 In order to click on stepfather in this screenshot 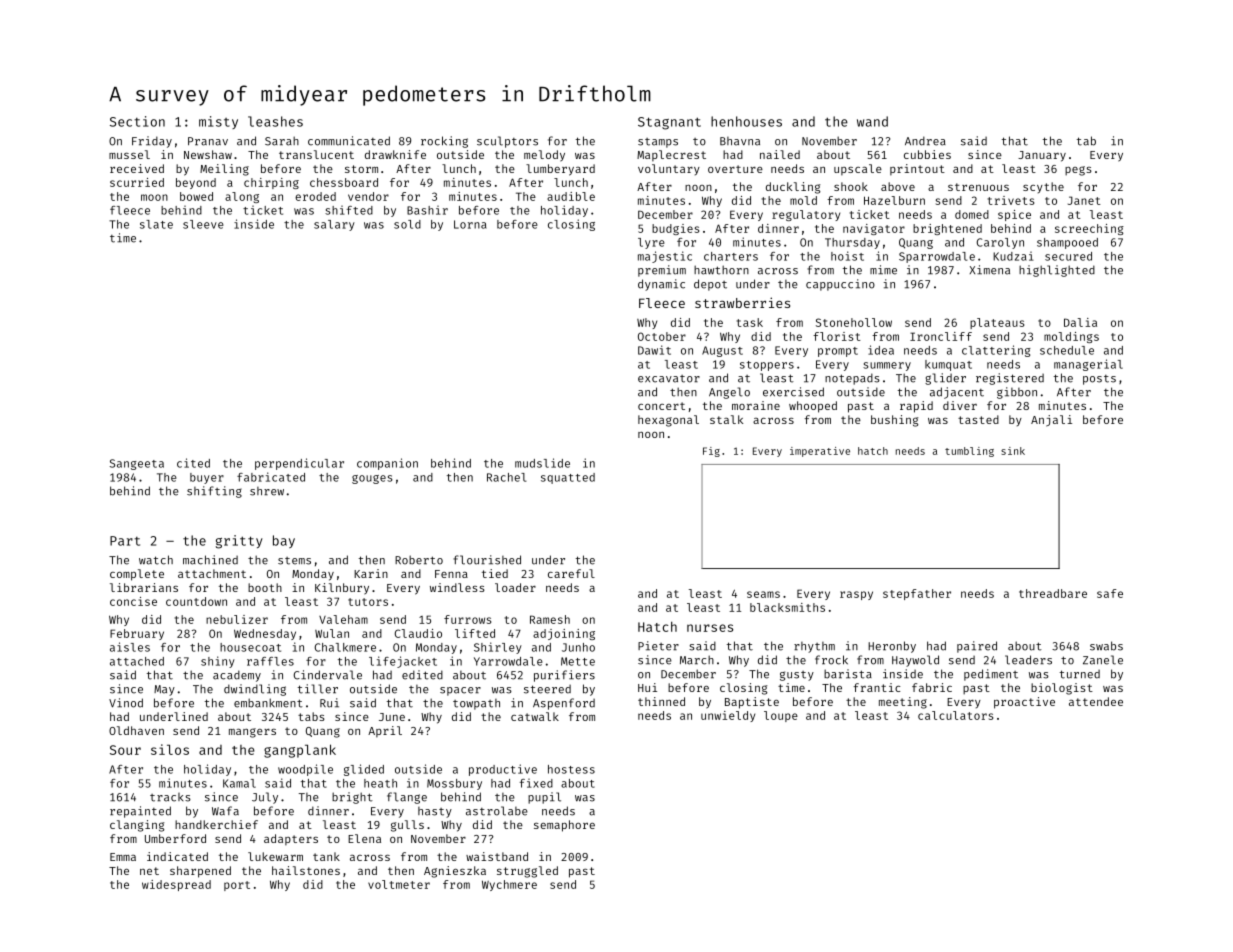, I will do `click(917, 594)`.
